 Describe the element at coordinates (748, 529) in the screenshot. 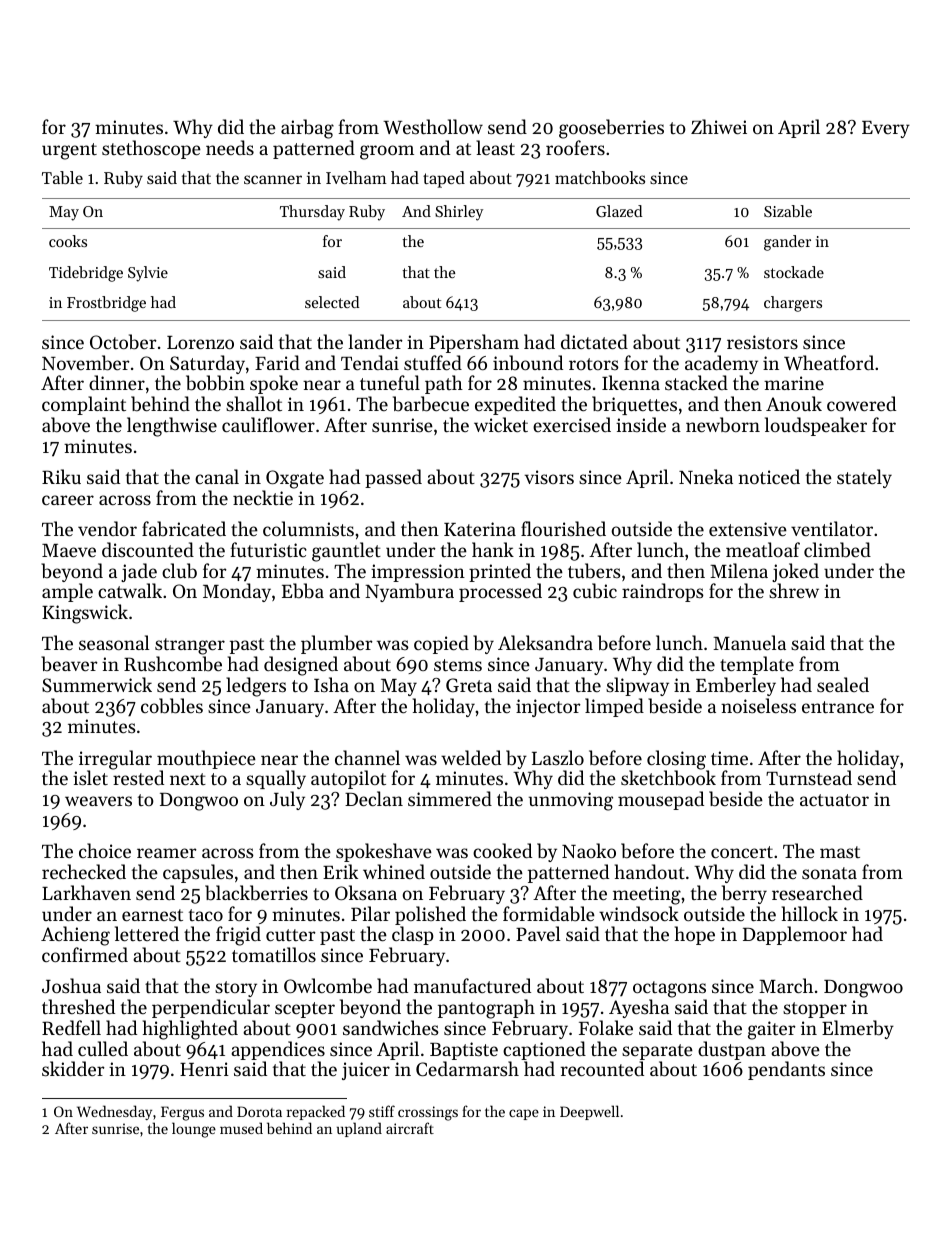

I see `extensive` at that location.
